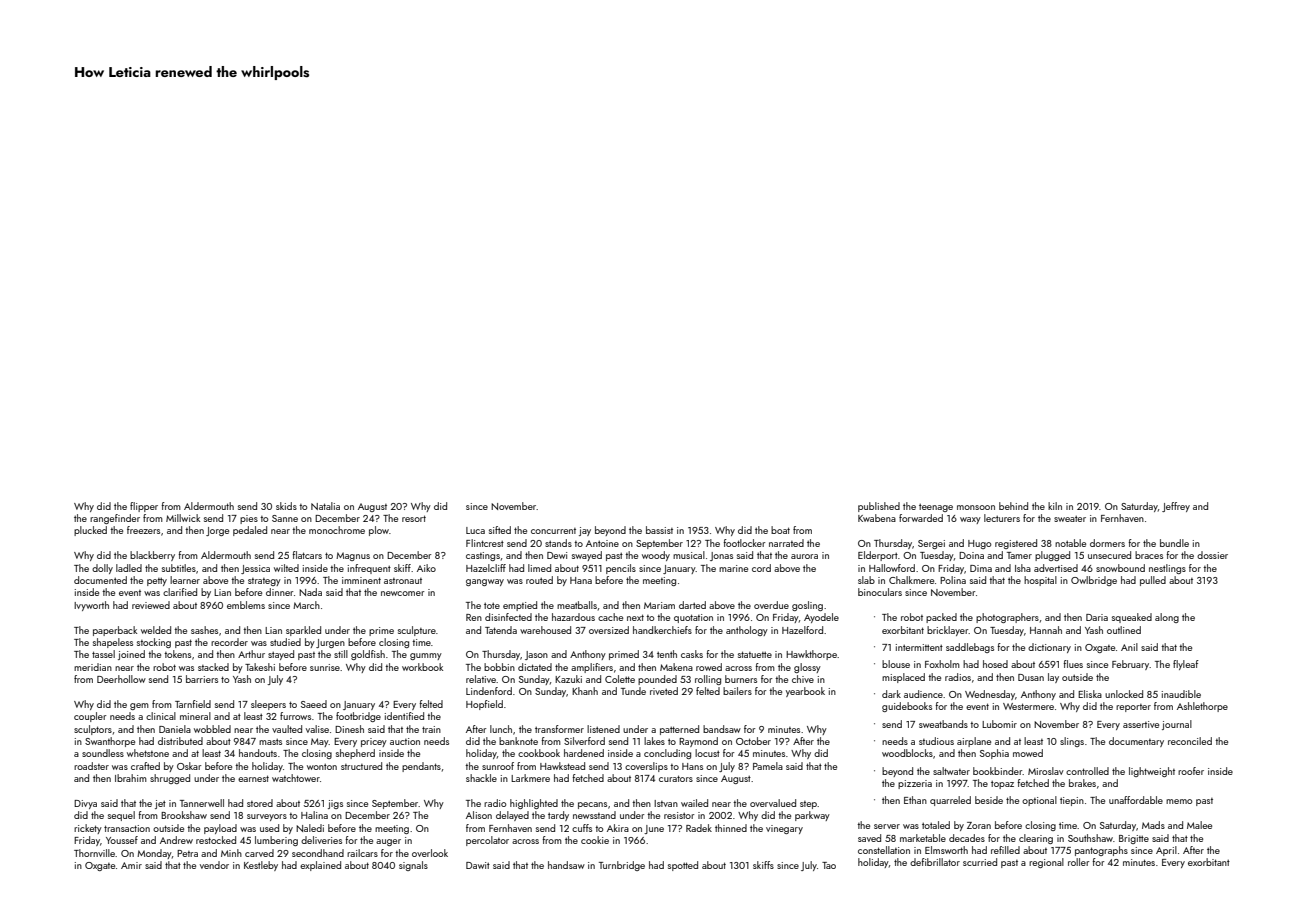 Image resolution: width=1308 pixels, height=924 pixels. I want to click on forwarded, so click(921, 518).
